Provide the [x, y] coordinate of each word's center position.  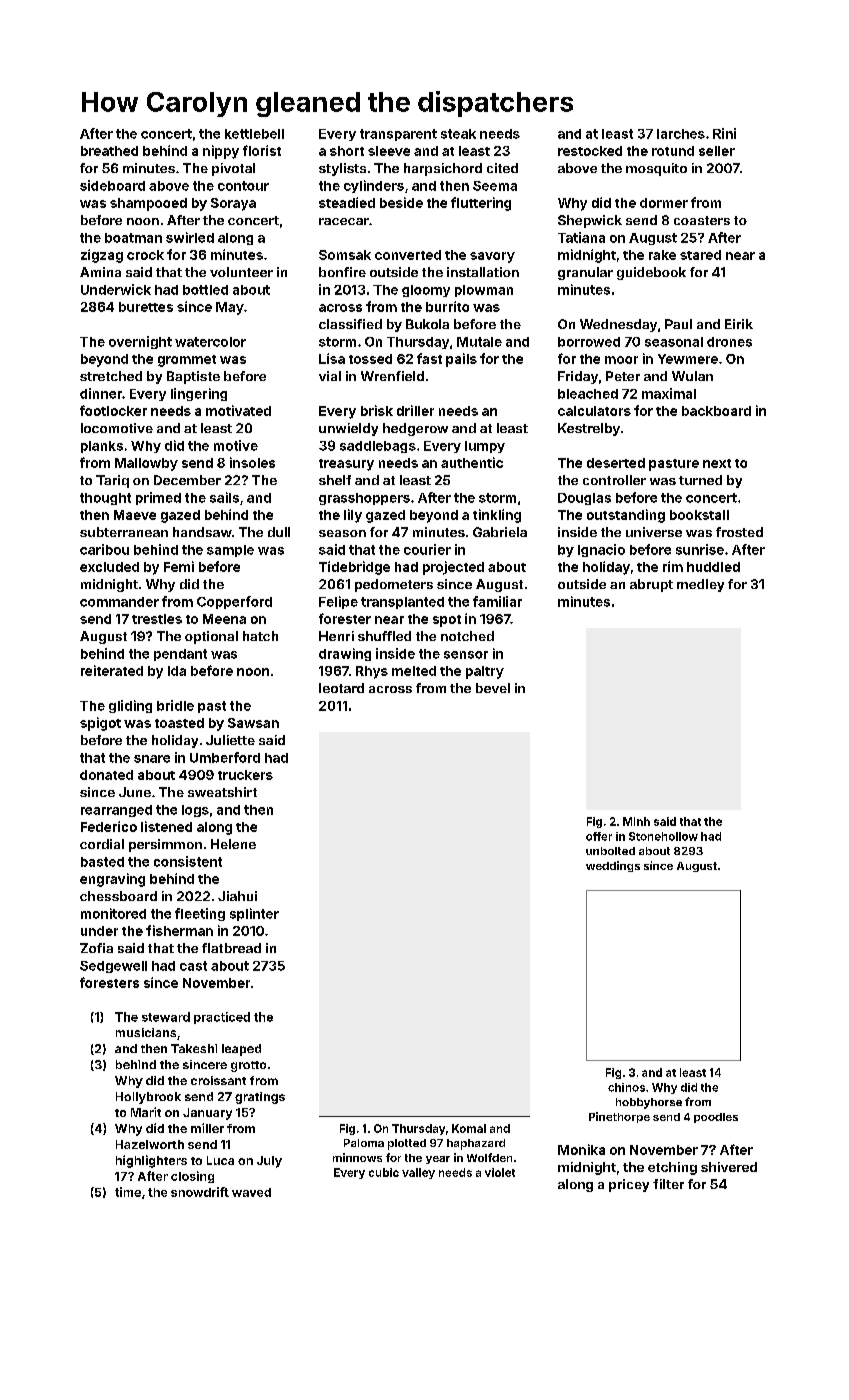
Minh [636, 821]
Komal [469, 1128]
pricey [629, 1185]
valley [418, 1173]
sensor [466, 655]
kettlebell [254, 134]
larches [681, 134]
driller [415, 410]
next [717, 463]
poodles [716, 1118]
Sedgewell [113, 967]
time [128, 1192]
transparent [398, 135]
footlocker [113, 410]
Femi [179, 566]
